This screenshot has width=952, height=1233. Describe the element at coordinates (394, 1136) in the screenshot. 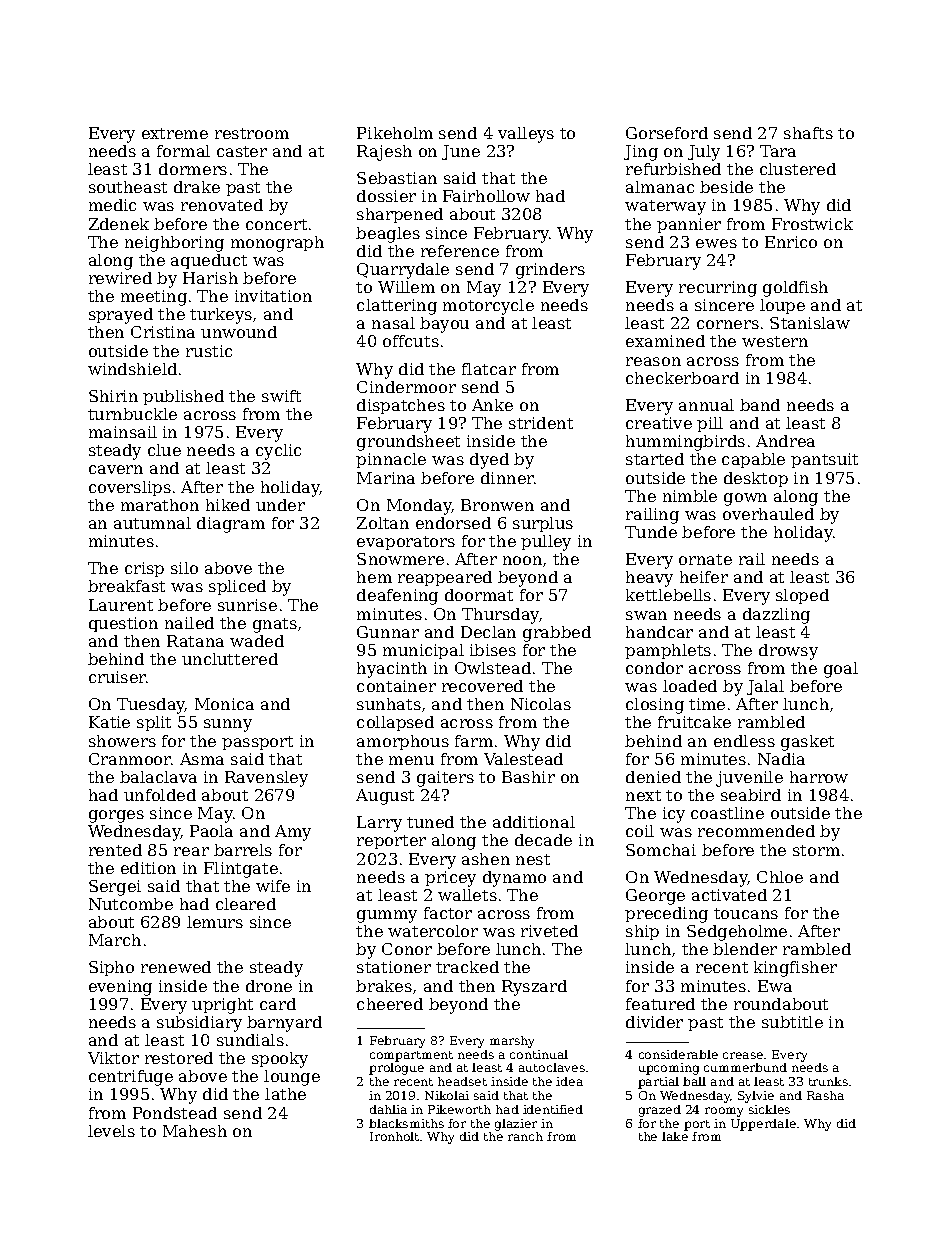

I see `Ironholt` at that location.
